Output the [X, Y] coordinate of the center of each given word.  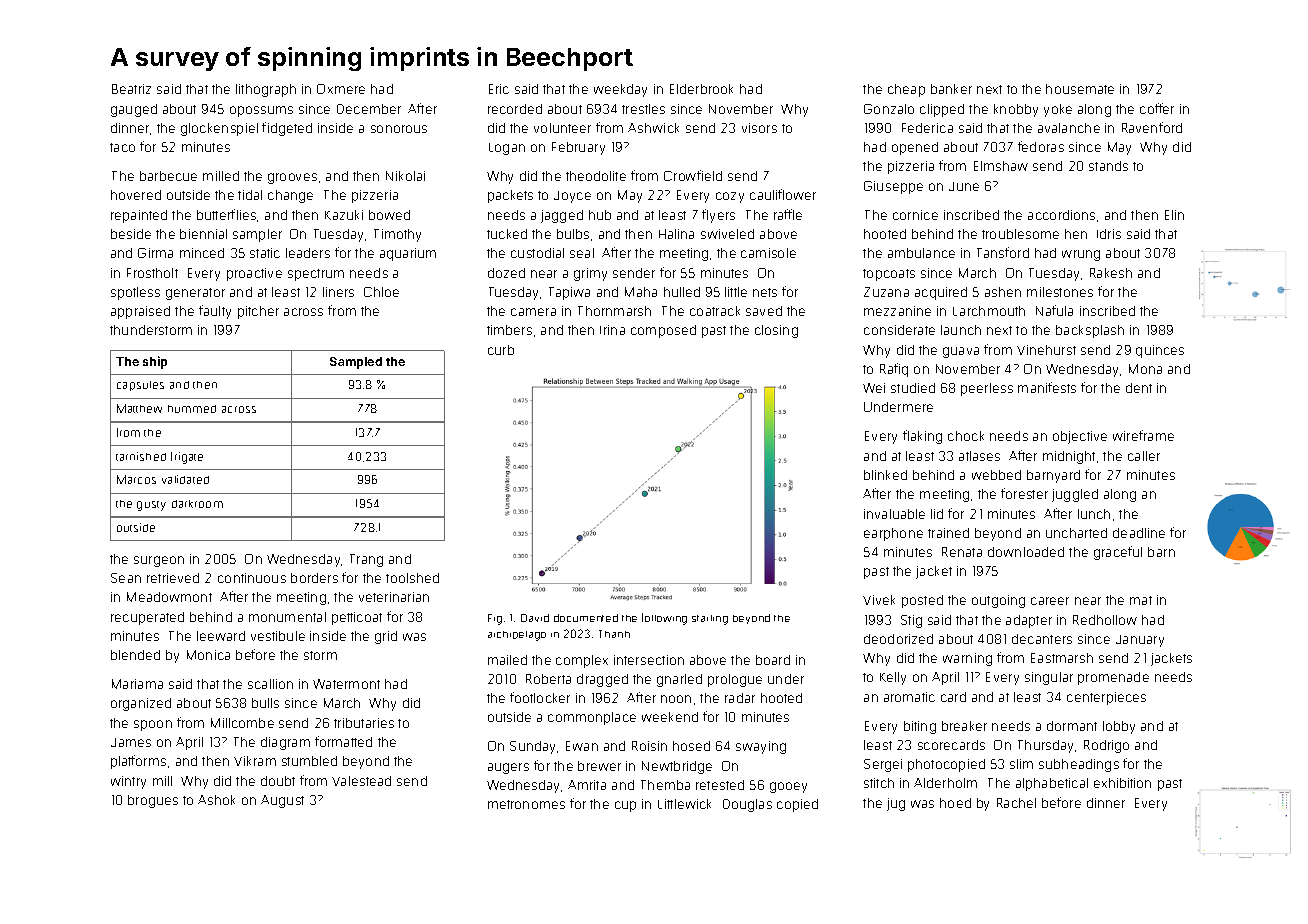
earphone [893, 534]
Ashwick [653, 128]
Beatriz [131, 89]
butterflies [226, 214]
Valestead [361, 781]
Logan [507, 149]
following [664, 619]
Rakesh [1111, 273]
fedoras [1041, 146]
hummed [192, 409]
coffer [1157, 108]
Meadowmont [169, 597]
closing [776, 331]
